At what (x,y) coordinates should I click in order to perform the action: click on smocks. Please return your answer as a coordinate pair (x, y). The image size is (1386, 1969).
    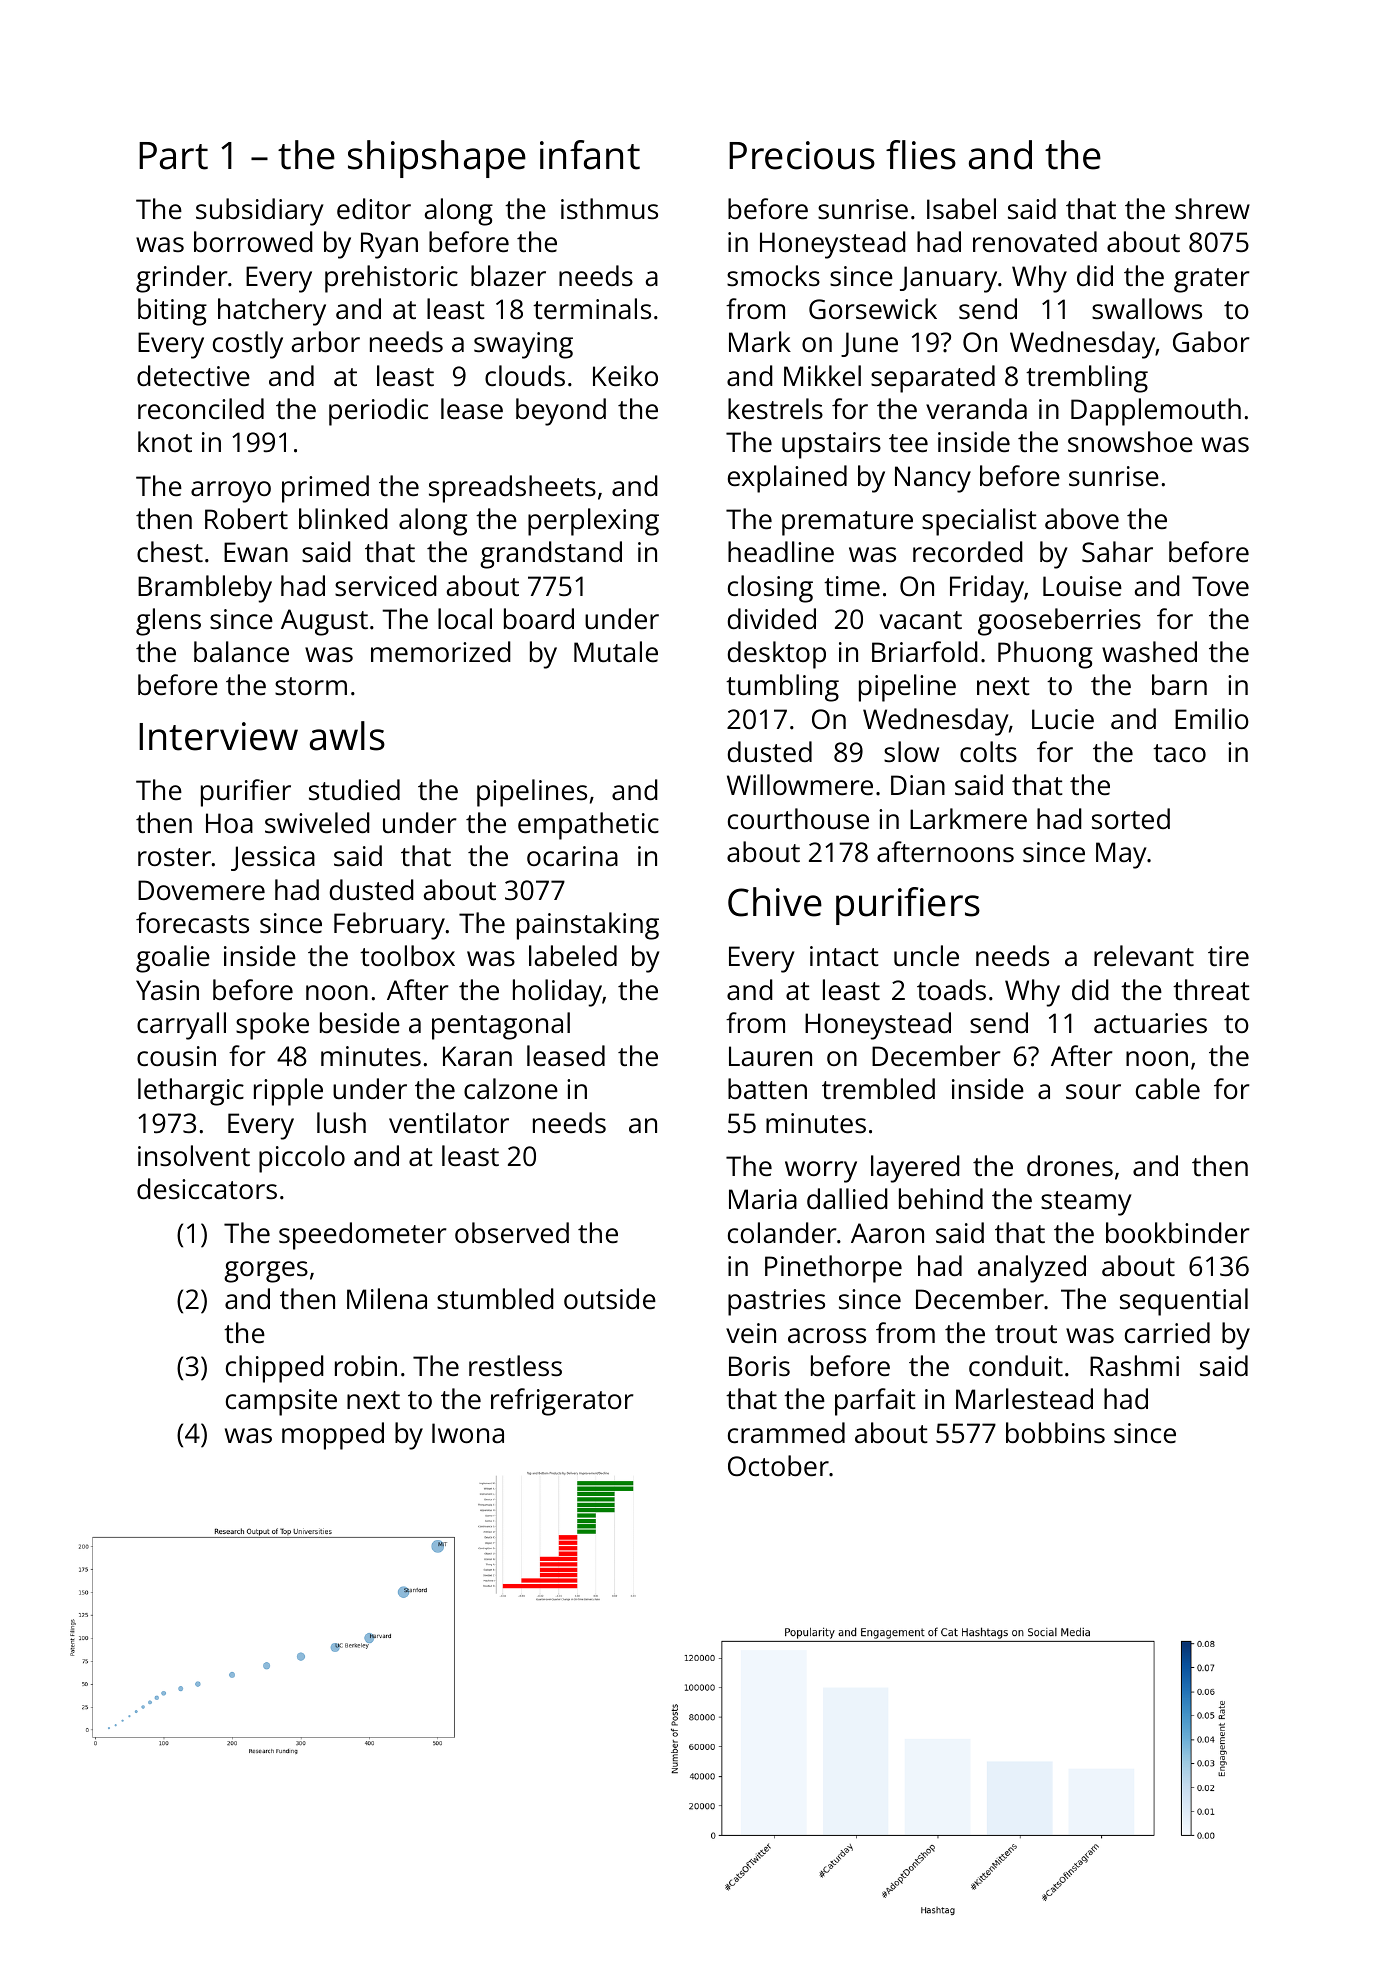
    Looking at the image, I should click on (773, 276).
